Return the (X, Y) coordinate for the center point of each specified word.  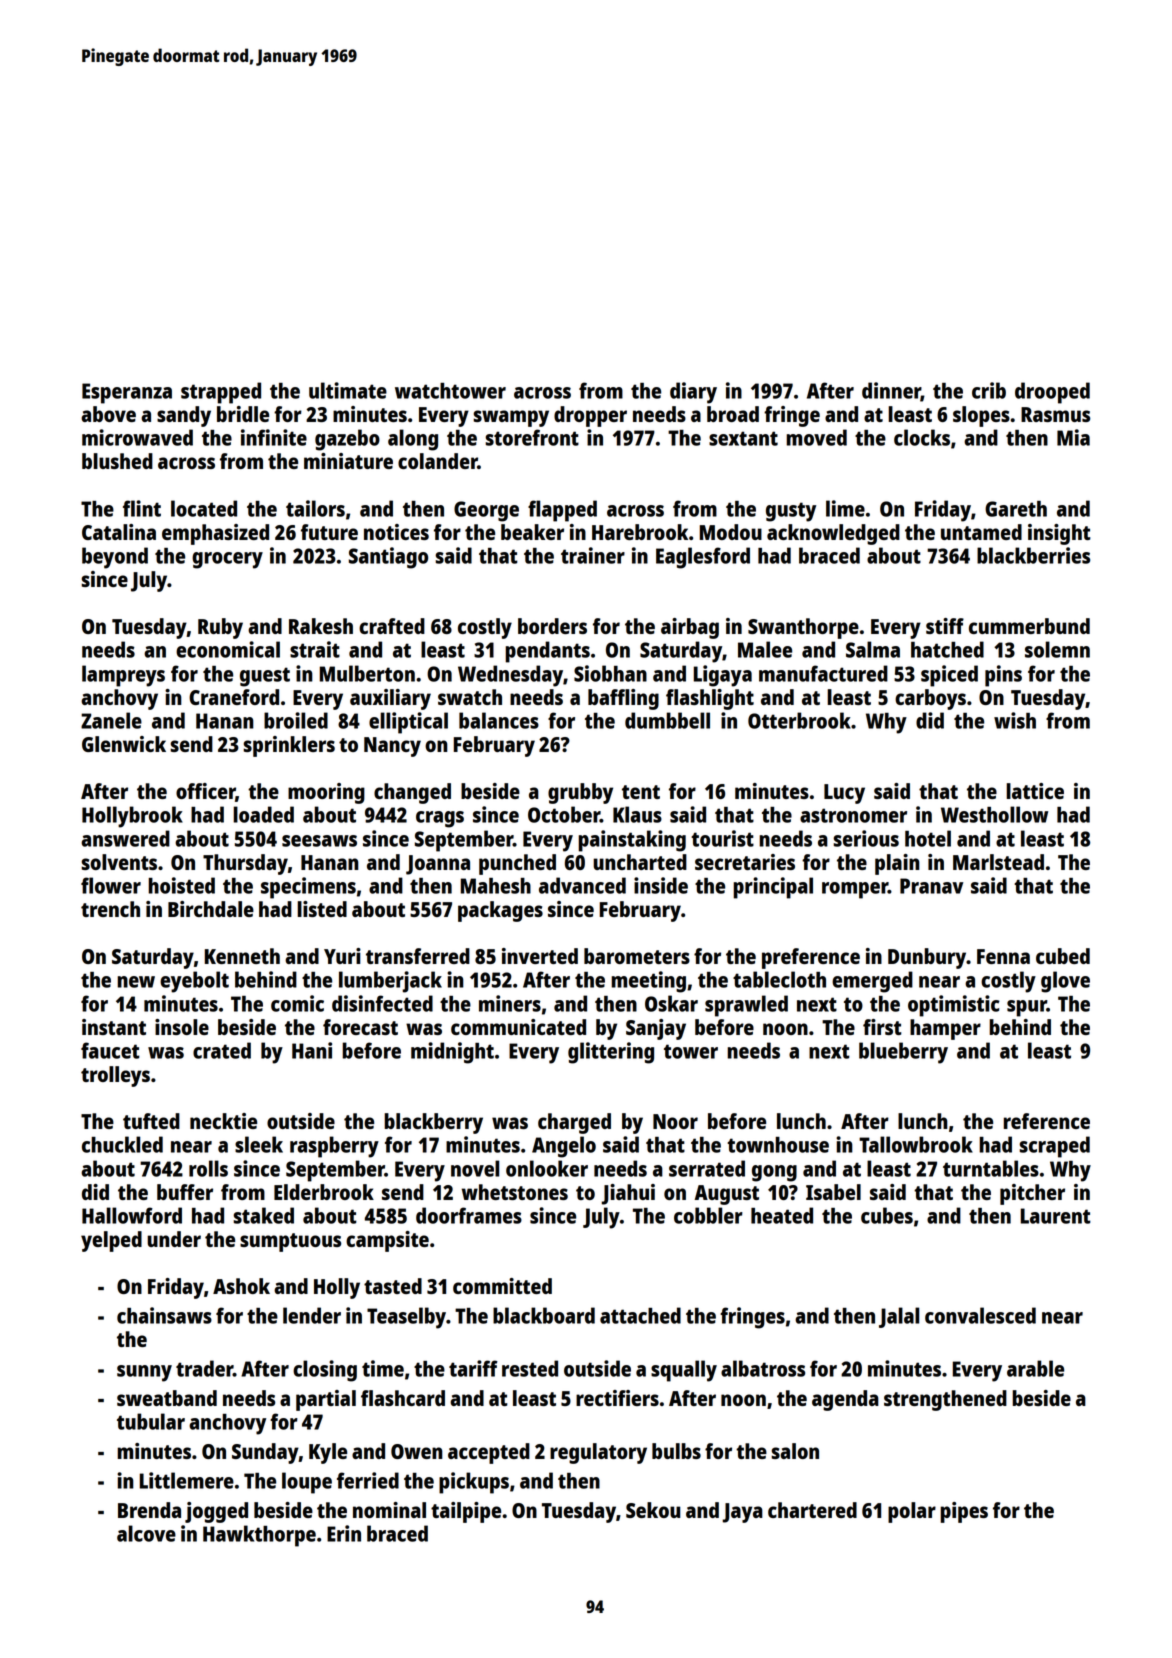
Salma (873, 649)
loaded (263, 814)
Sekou (653, 1510)
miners (510, 1003)
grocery (227, 560)
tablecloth (779, 979)
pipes (964, 1512)
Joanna (438, 865)
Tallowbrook (916, 1144)
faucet (110, 1050)
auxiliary (390, 699)
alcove (146, 1533)
